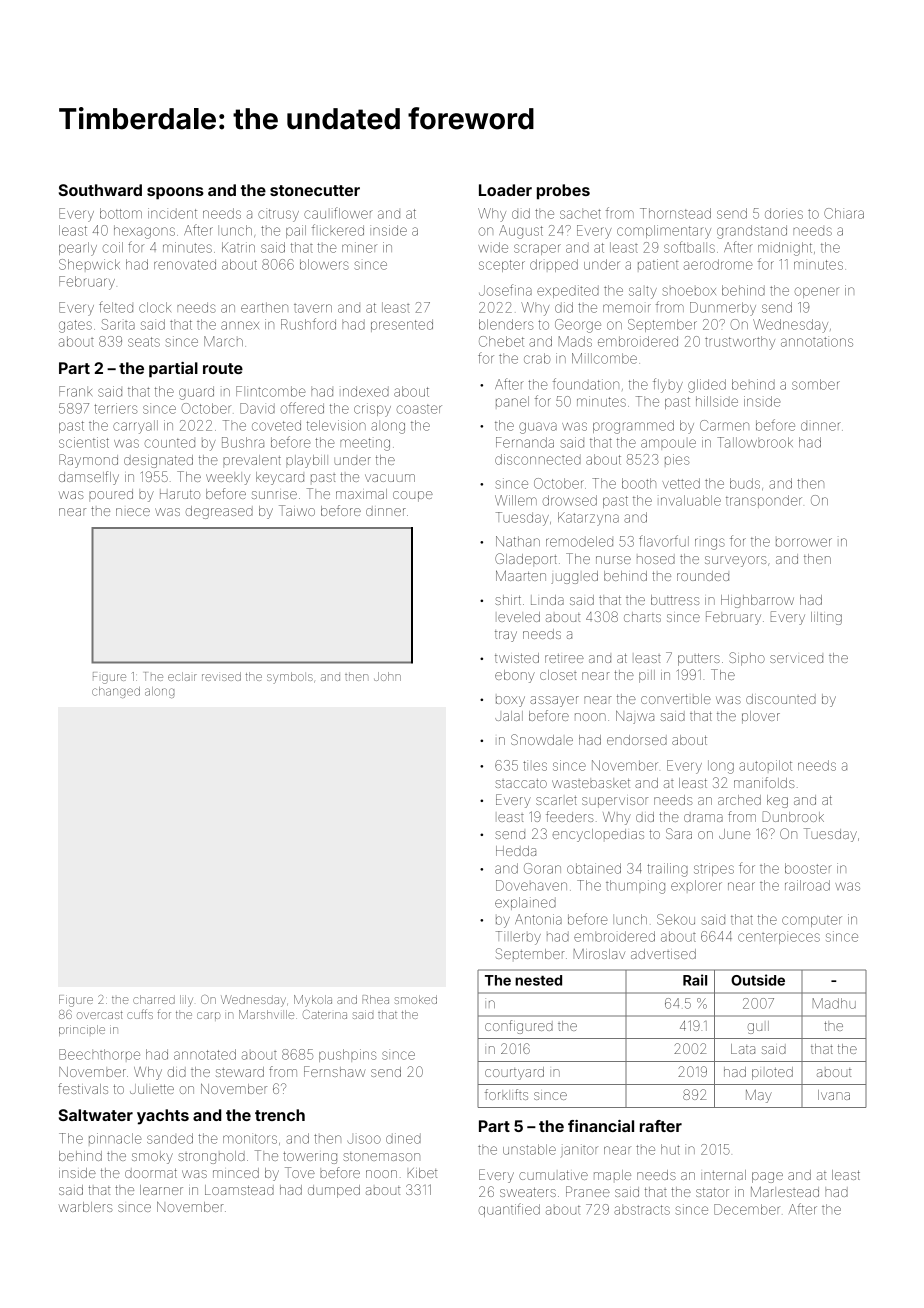 This screenshot has width=924, height=1308. Describe the element at coordinates (290, 678) in the screenshot. I see `symbols` at that location.
